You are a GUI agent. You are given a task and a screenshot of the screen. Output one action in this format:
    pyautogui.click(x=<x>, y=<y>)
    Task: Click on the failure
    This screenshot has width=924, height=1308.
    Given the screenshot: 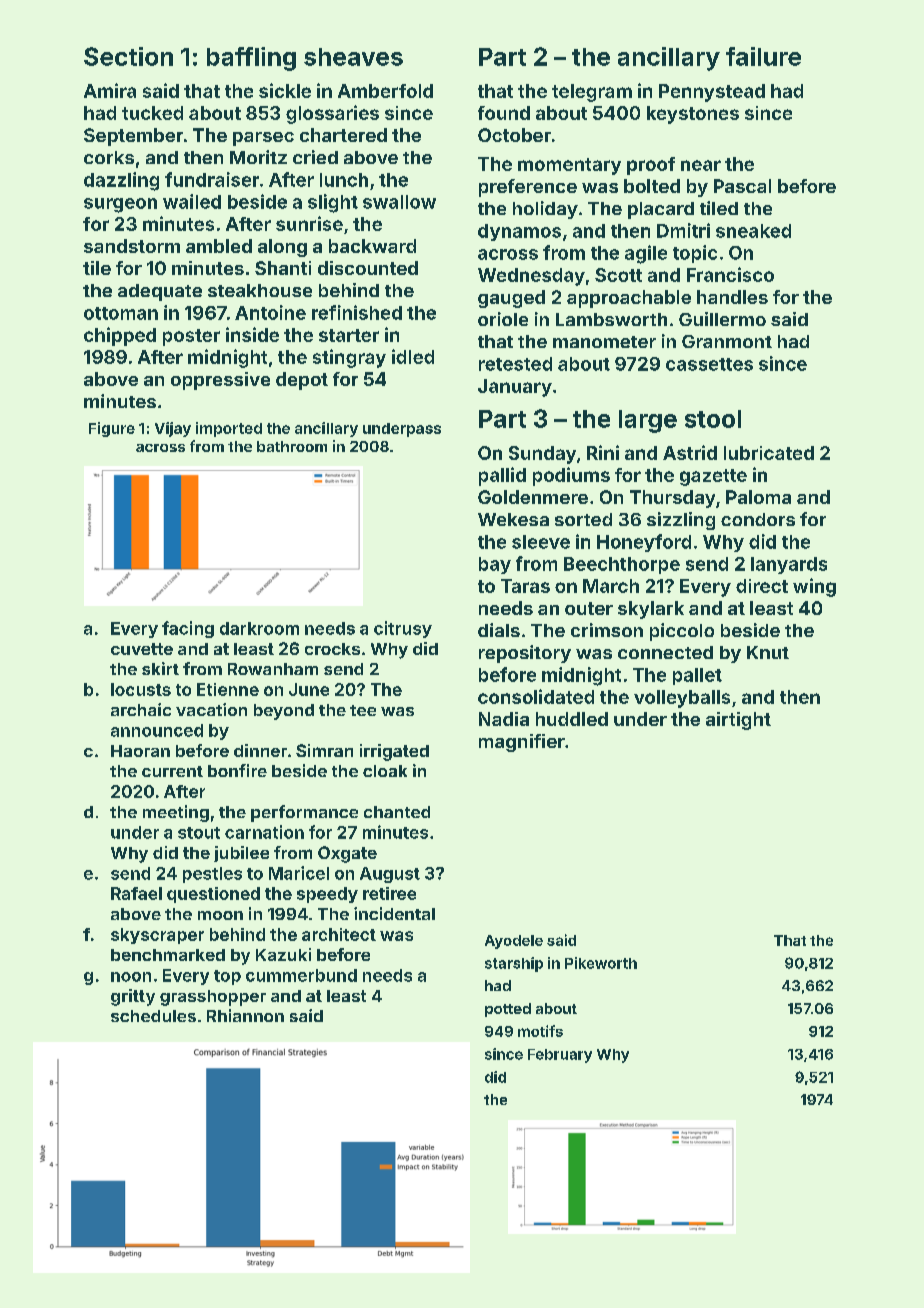 What is the action you would take?
    pyautogui.click(x=763, y=56)
